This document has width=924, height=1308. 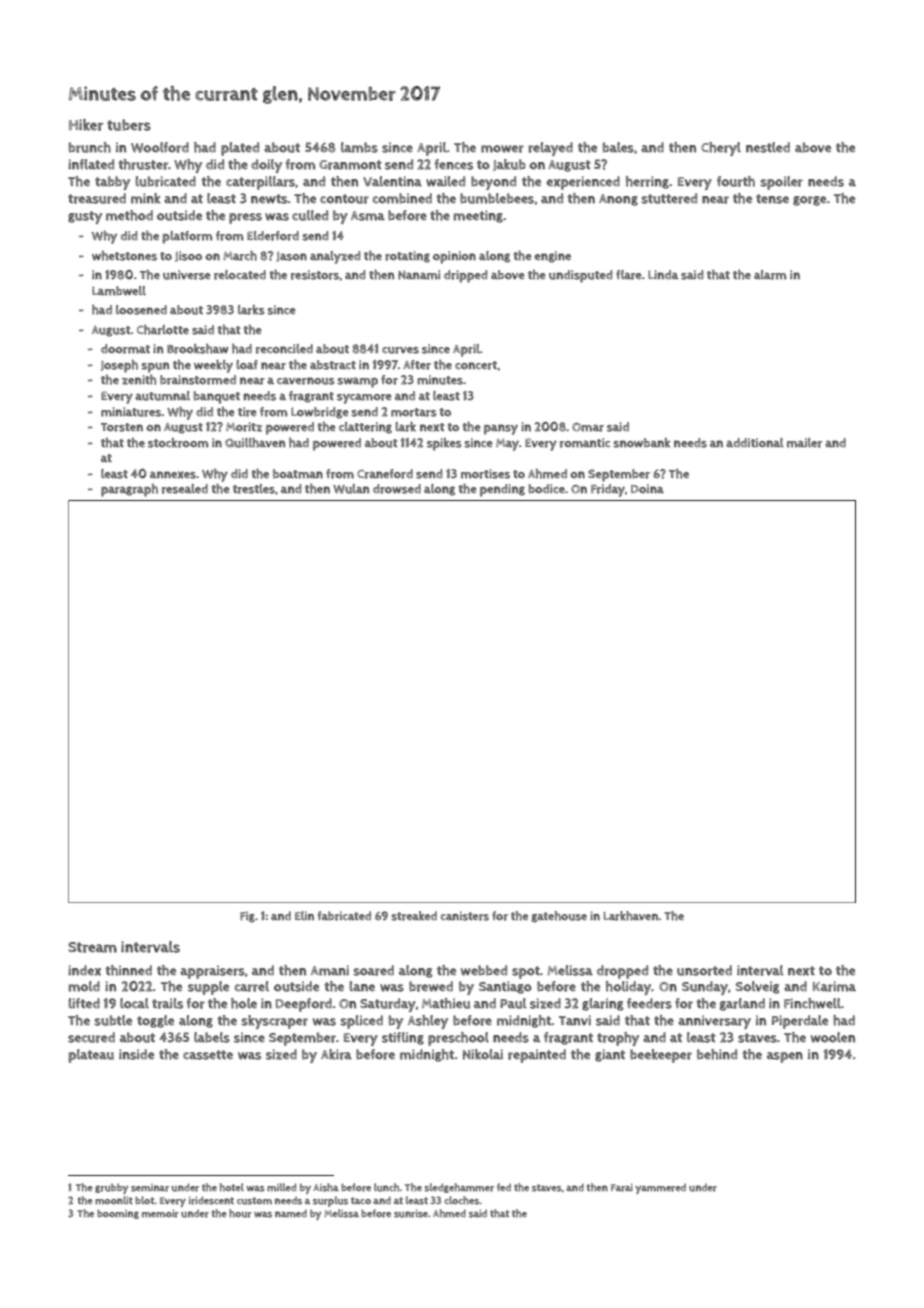 What do you see at coordinates (266, 166) in the document?
I see `doily` at bounding box center [266, 166].
